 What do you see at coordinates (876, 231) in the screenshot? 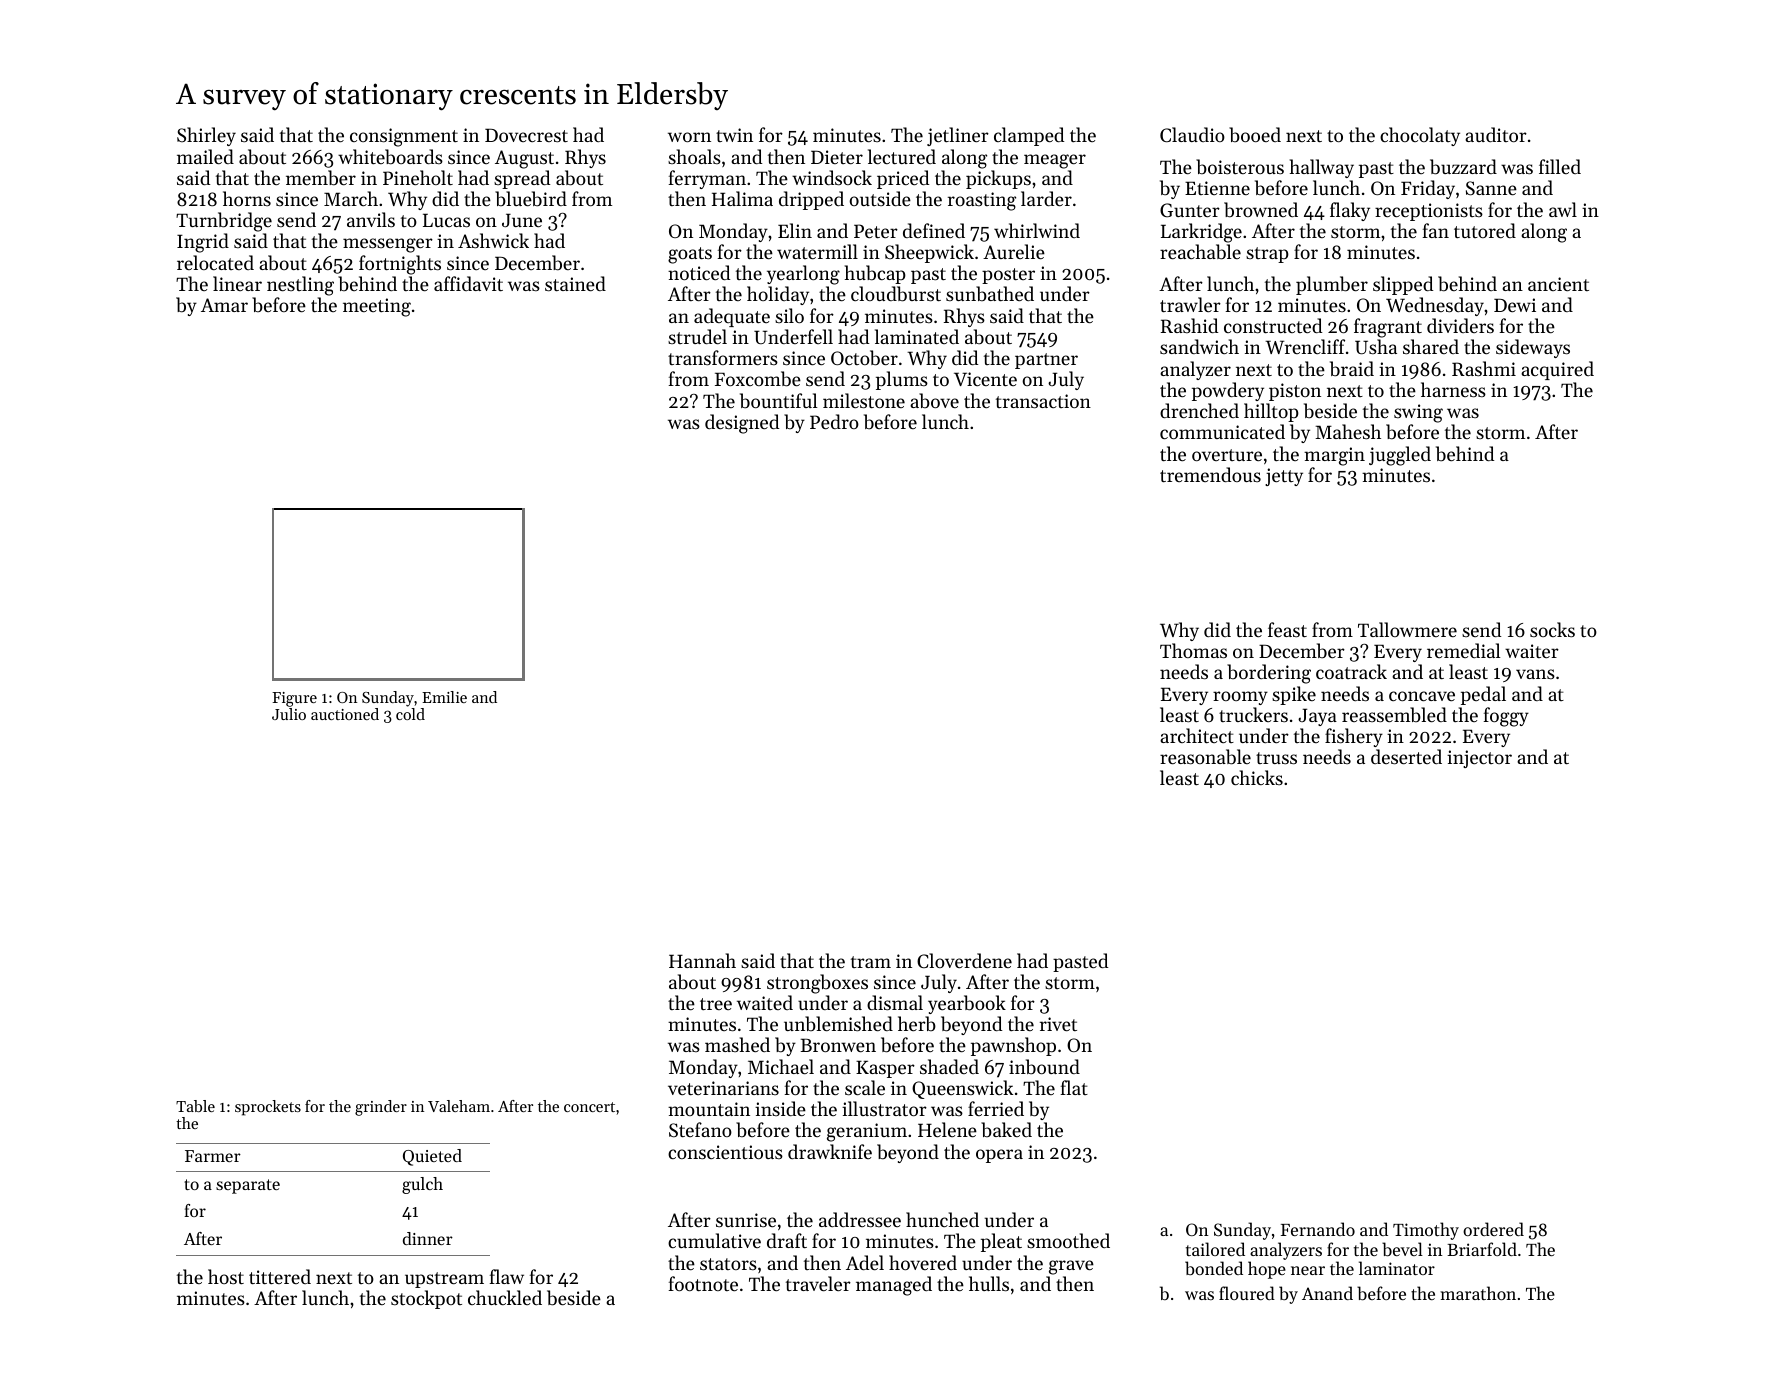
I see `Peter` at bounding box center [876, 231].
